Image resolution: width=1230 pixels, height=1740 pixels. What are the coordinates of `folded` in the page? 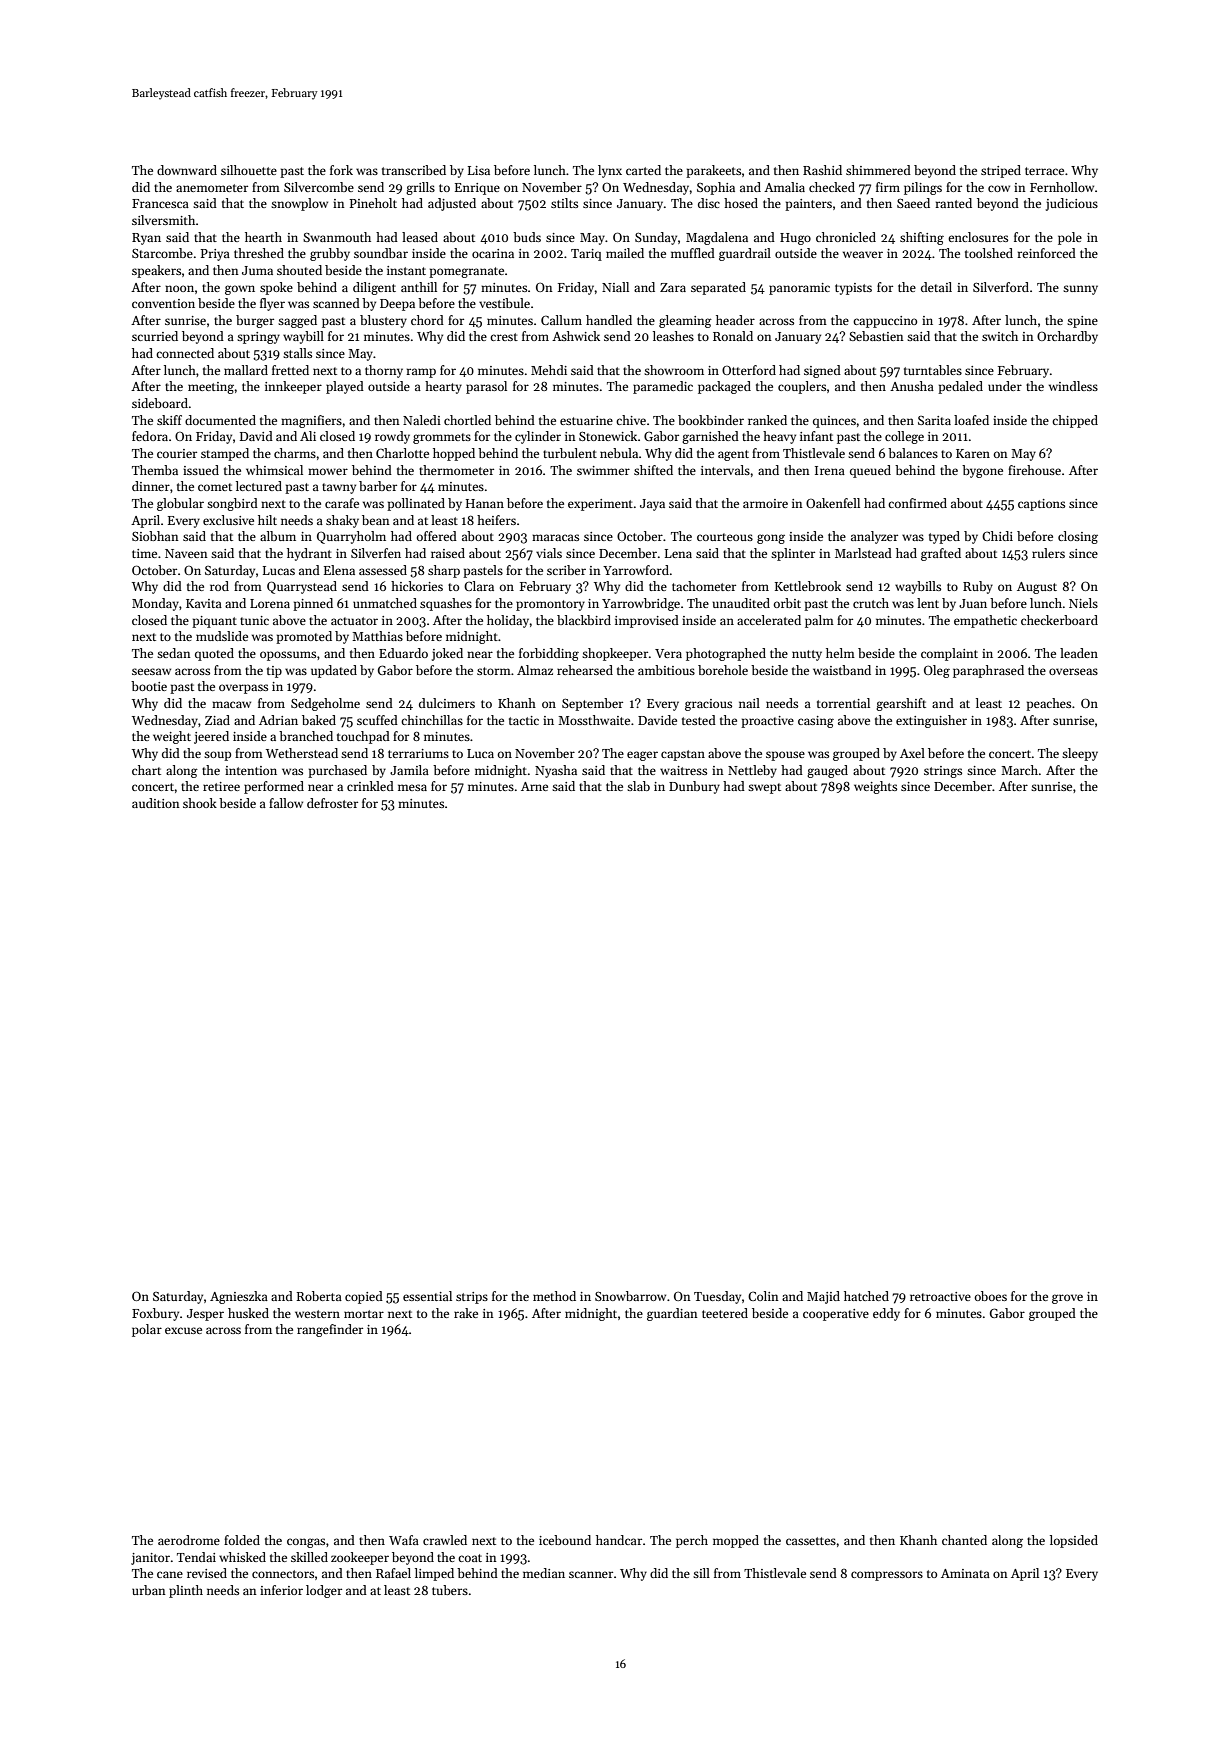 It's located at (242, 1540).
